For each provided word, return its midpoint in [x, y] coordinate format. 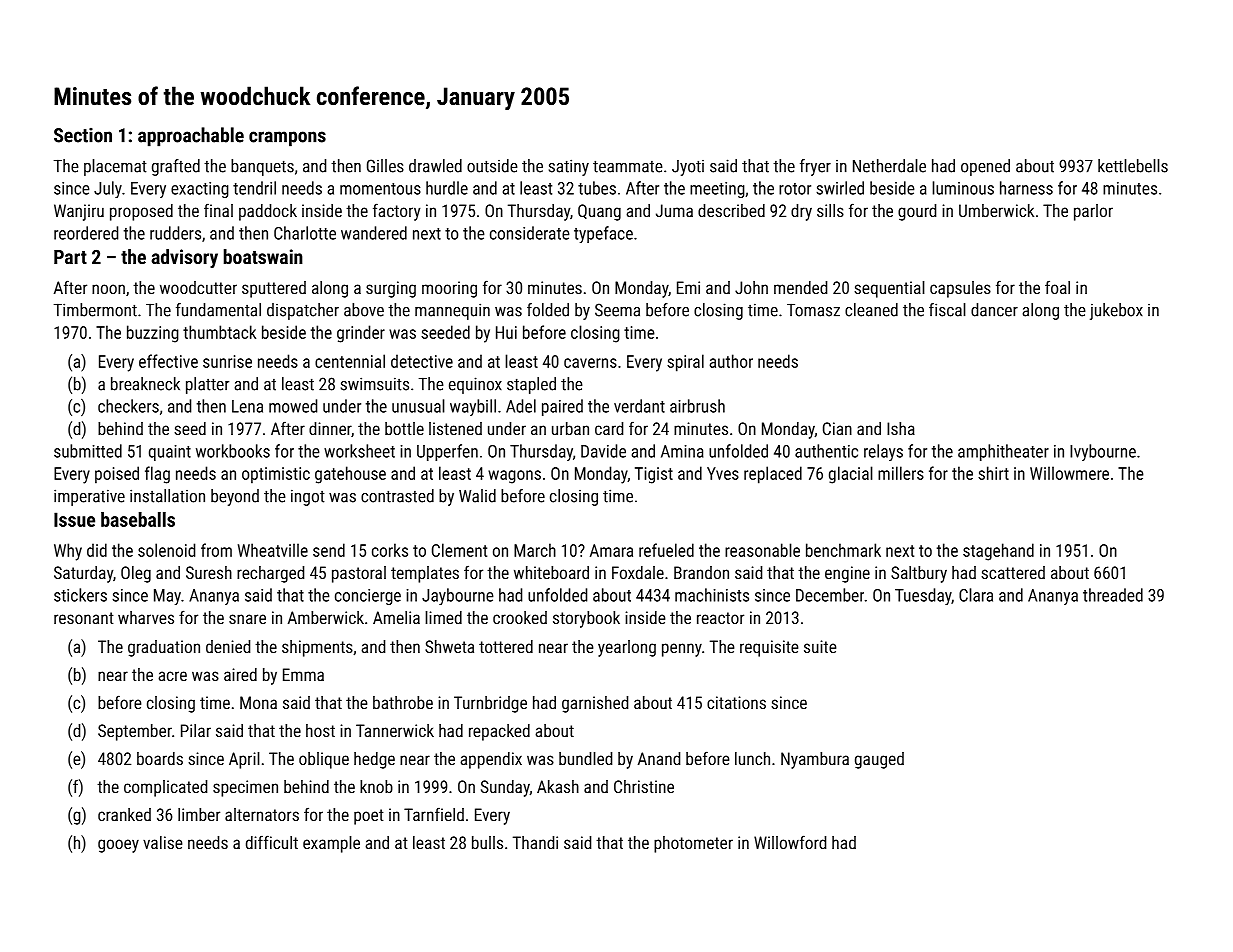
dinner [330, 428]
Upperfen [447, 452]
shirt [993, 473]
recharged [270, 574]
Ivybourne [1103, 452]
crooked [520, 617]
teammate [628, 166]
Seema [617, 310]
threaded [1113, 595]
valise [163, 842]
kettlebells [1133, 166]
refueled [666, 550]
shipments [317, 648]
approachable [191, 137]
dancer [994, 310]
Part [70, 257]
